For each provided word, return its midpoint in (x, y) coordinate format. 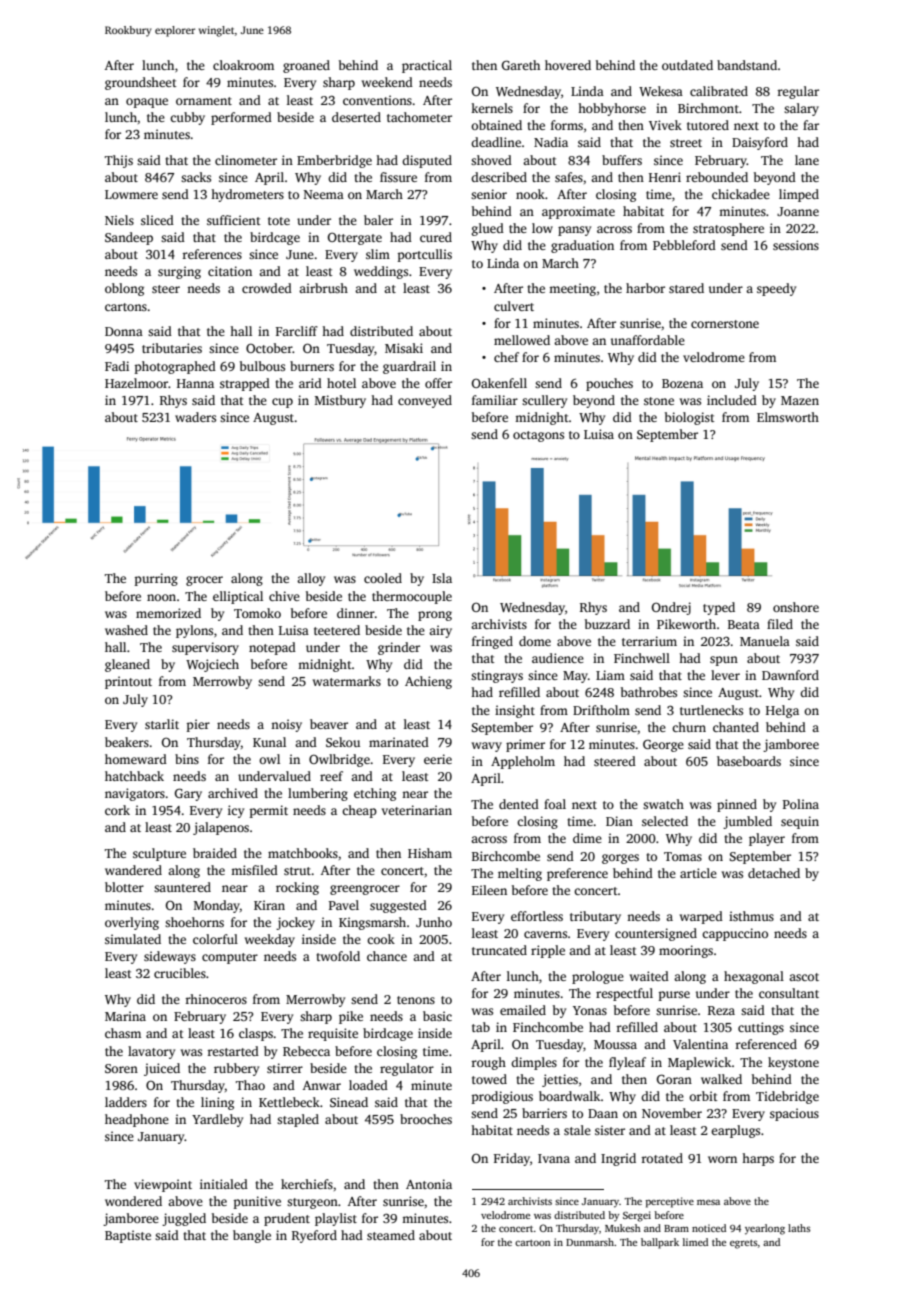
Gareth (521, 65)
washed (126, 630)
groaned (306, 66)
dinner (356, 613)
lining (217, 1103)
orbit (703, 1096)
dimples (534, 1063)
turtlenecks (711, 710)
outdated (687, 65)
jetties (560, 1080)
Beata (744, 624)
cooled (383, 578)
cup (282, 403)
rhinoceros (216, 999)
